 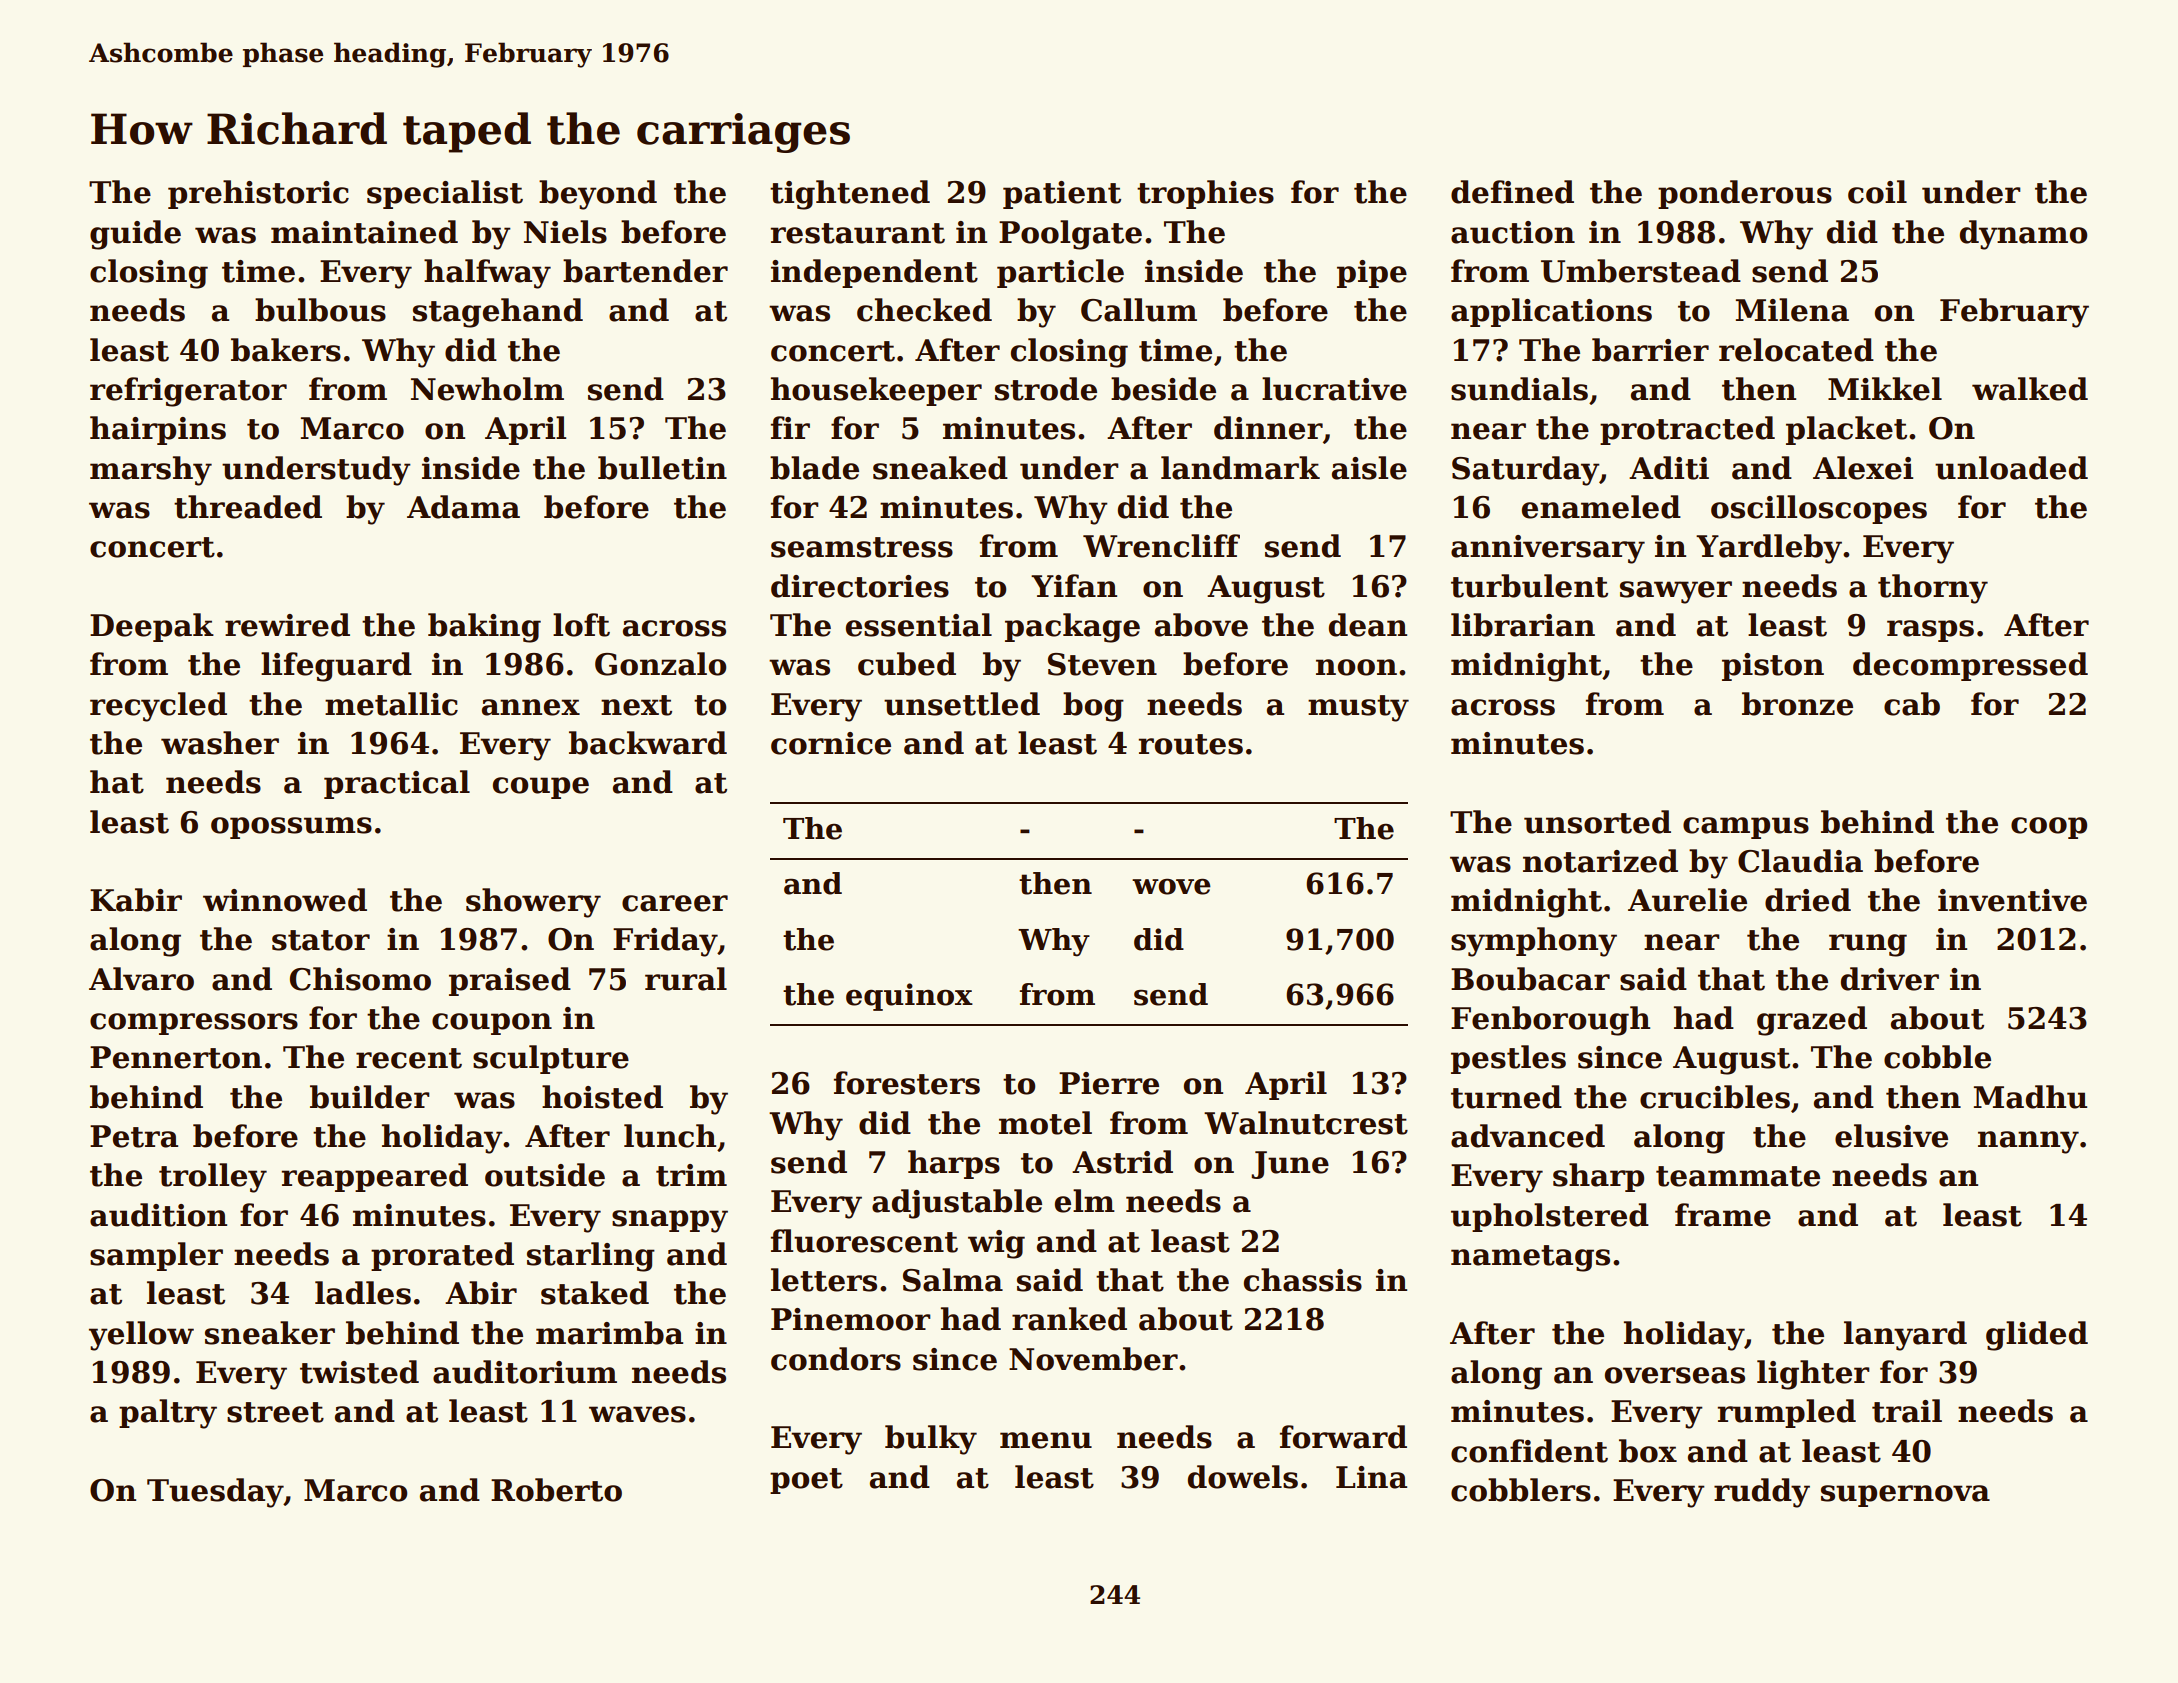 I want to click on Tuesday, so click(x=215, y=1493).
